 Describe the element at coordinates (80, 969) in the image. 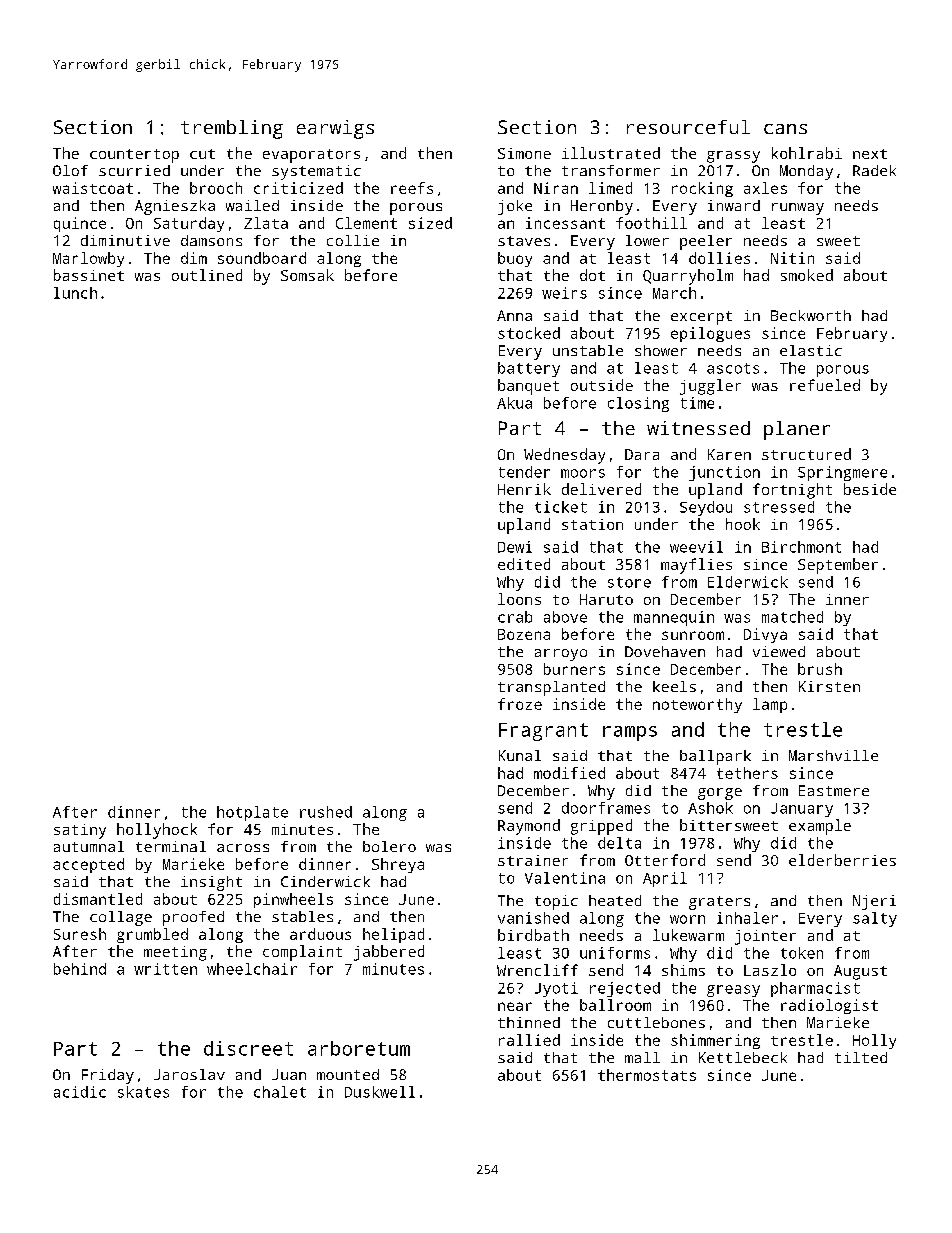

I see `behind` at that location.
